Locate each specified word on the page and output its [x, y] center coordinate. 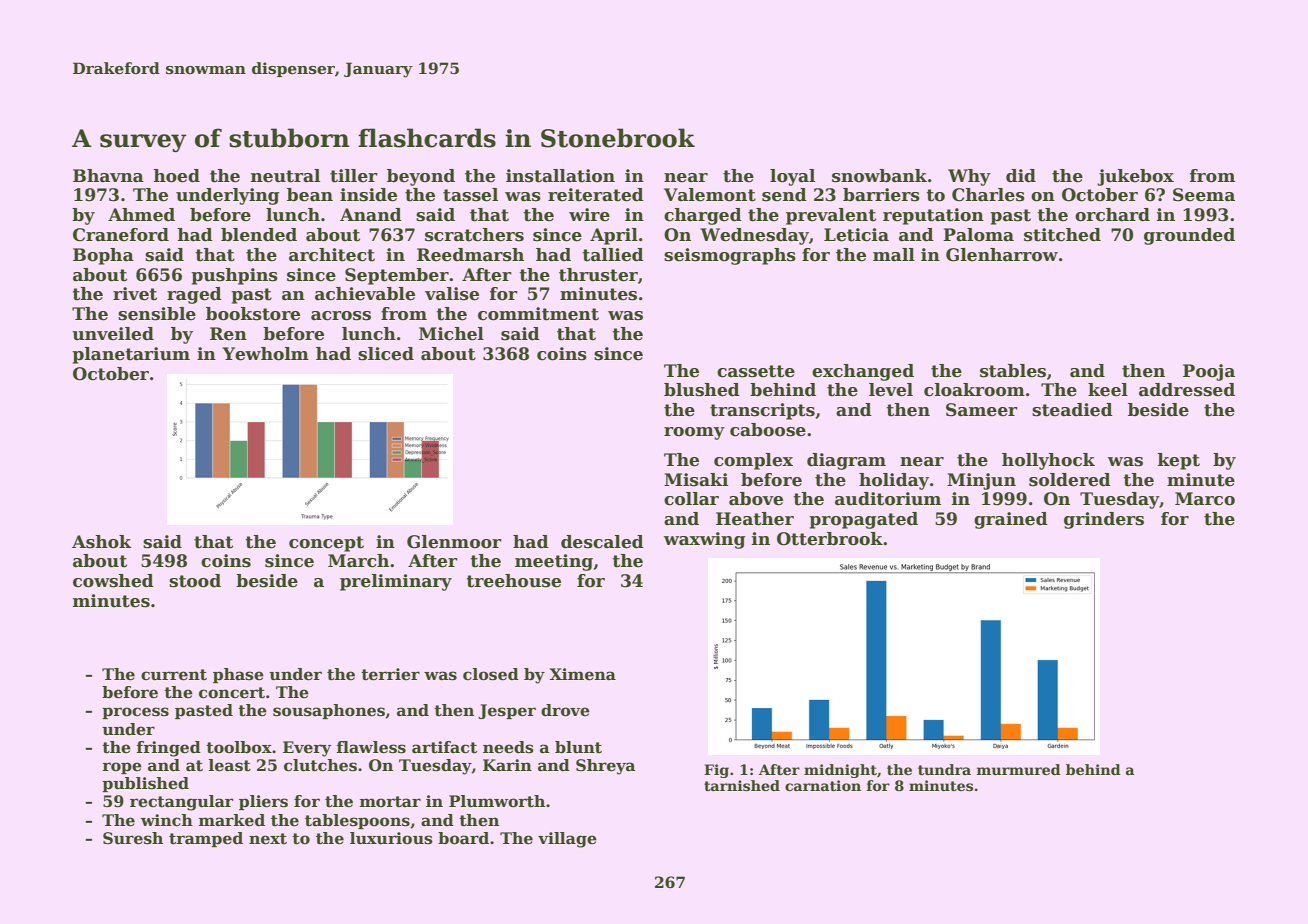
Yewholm [265, 354]
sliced [386, 354]
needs [508, 747]
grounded [1189, 236]
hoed [177, 176]
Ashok [101, 542]
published [145, 784]
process [135, 713]
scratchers [474, 235]
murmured [1019, 769]
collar [691, 499]
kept [1179, 461]
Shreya [606, 767]
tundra [944, 769]
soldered [1070, 480]
